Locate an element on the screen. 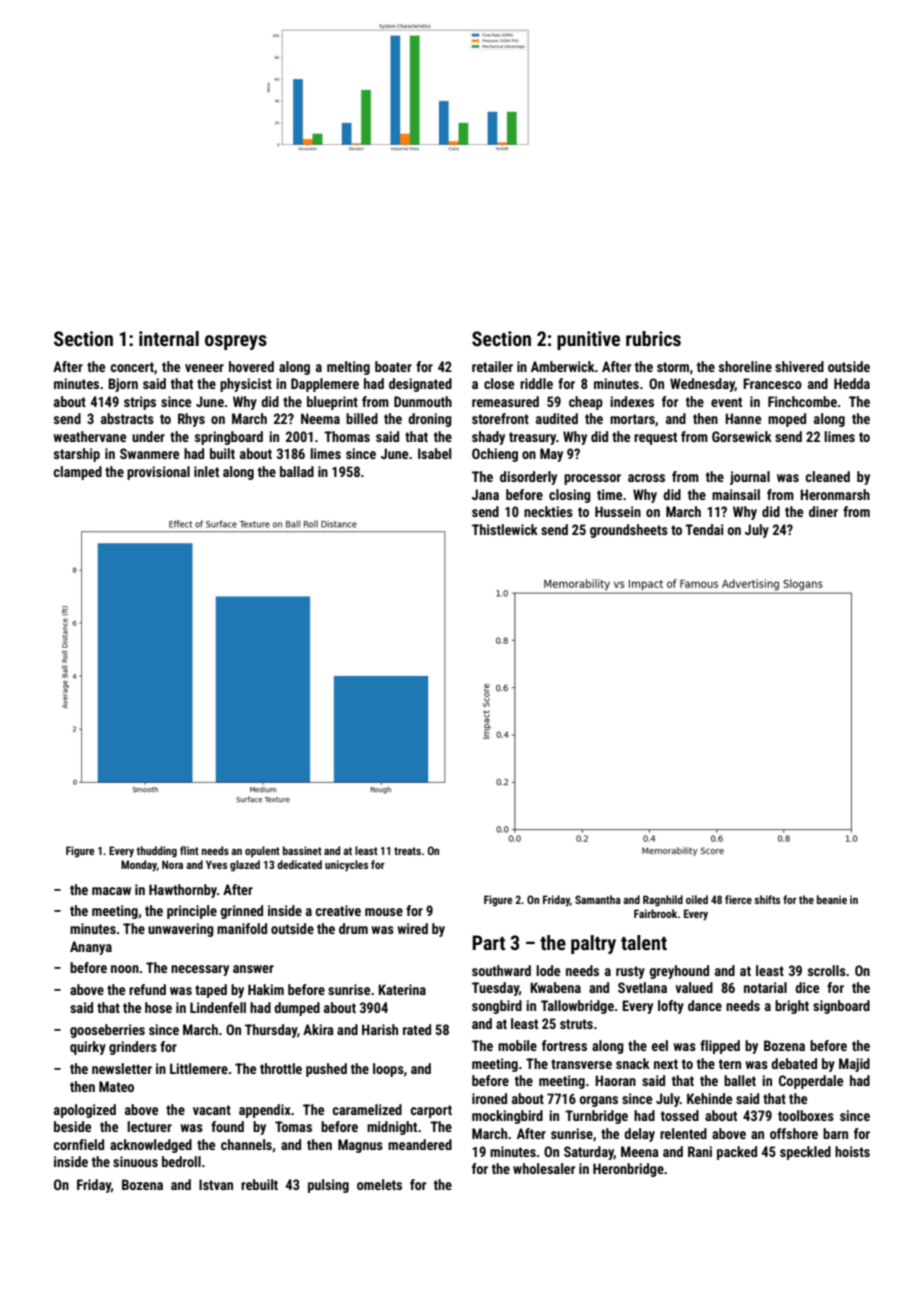 Image resolution: width=924 pixels, height=1308 pixels. cheap is located at coordinates (586, 403).
